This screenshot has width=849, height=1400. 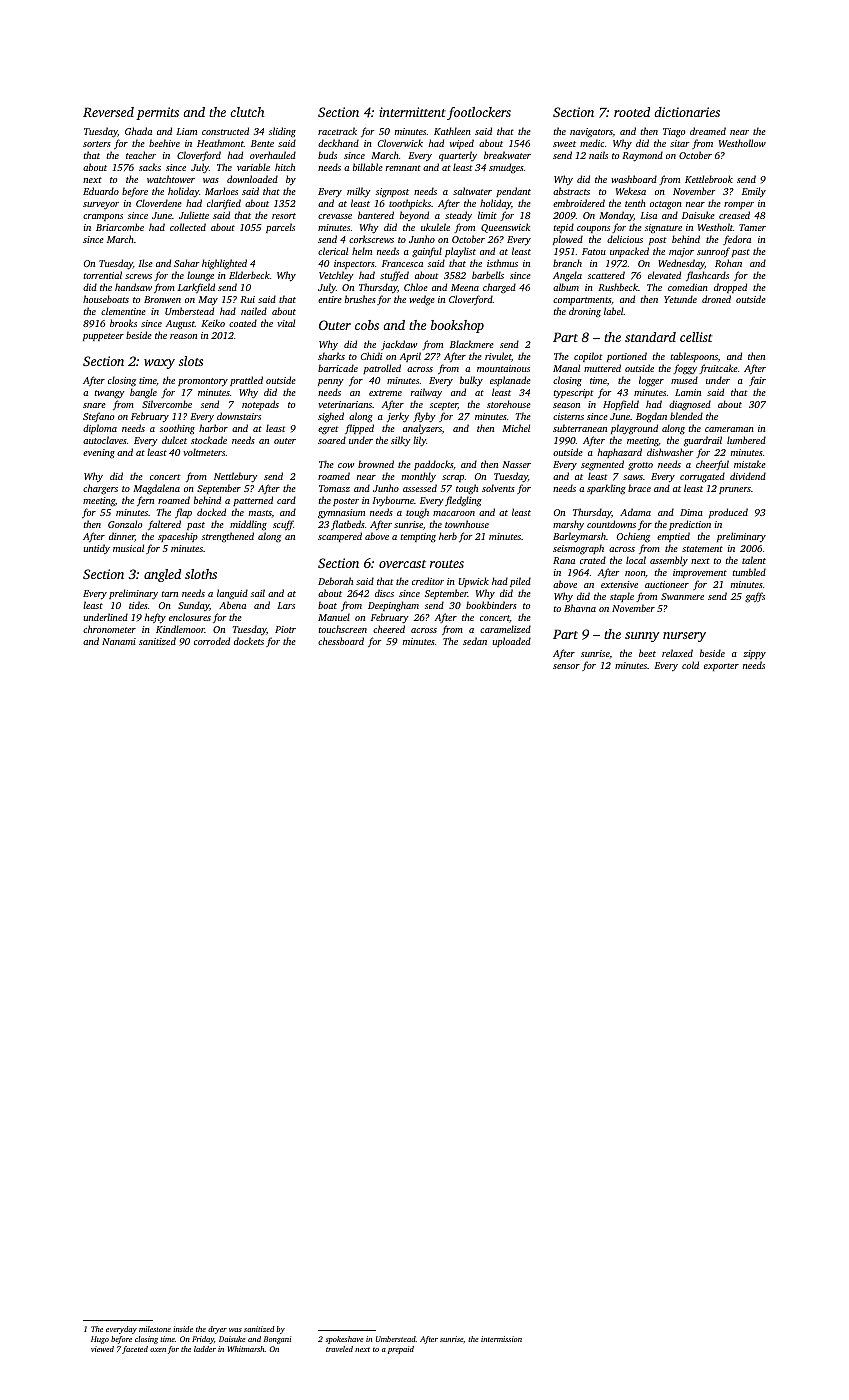 What do you see at coordinates (642, 637) in the screenshot?
I see `sunny` at bounding box center [642, 637].
